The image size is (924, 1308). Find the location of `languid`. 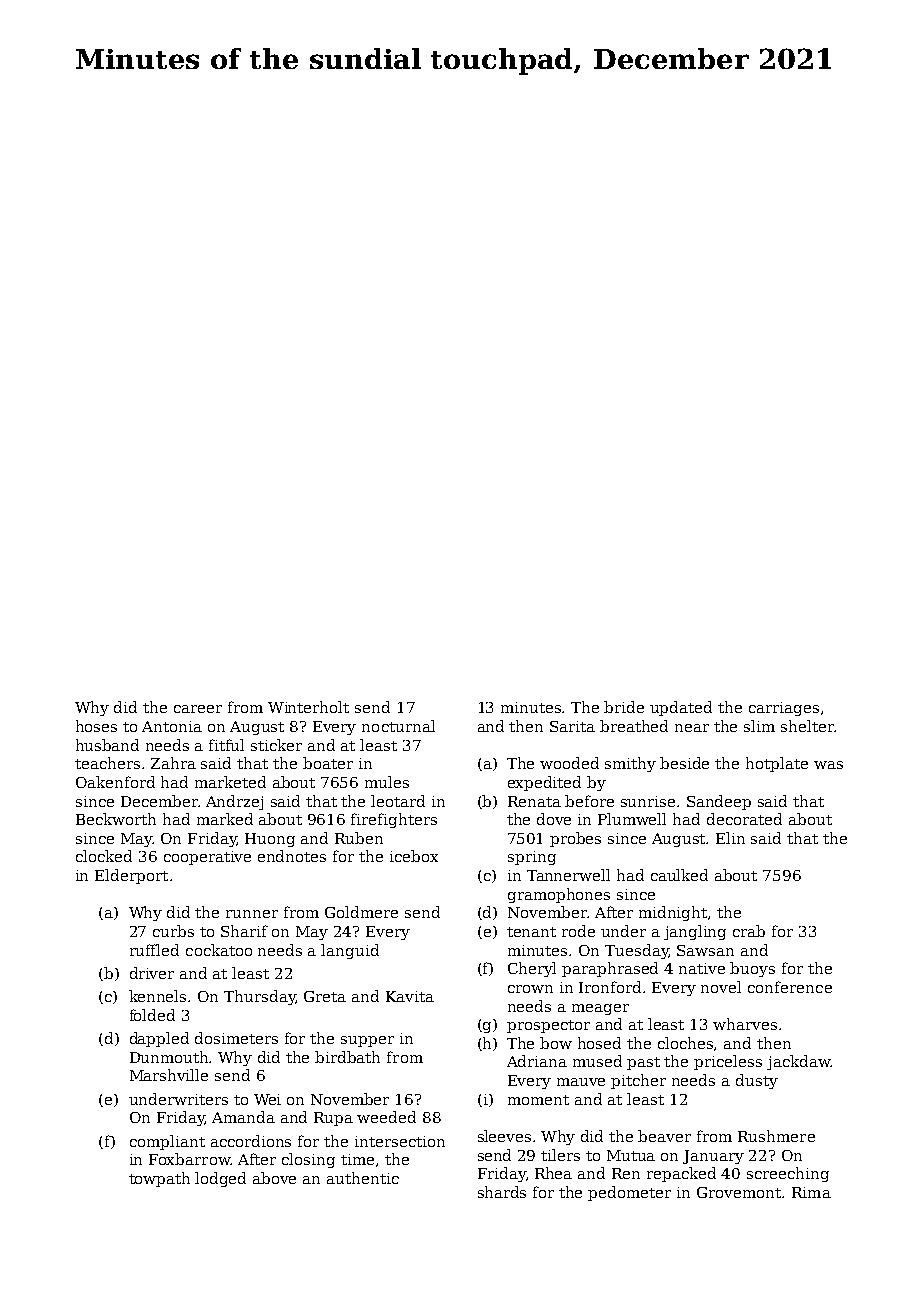

languid is located at coordinates (350, 951).
